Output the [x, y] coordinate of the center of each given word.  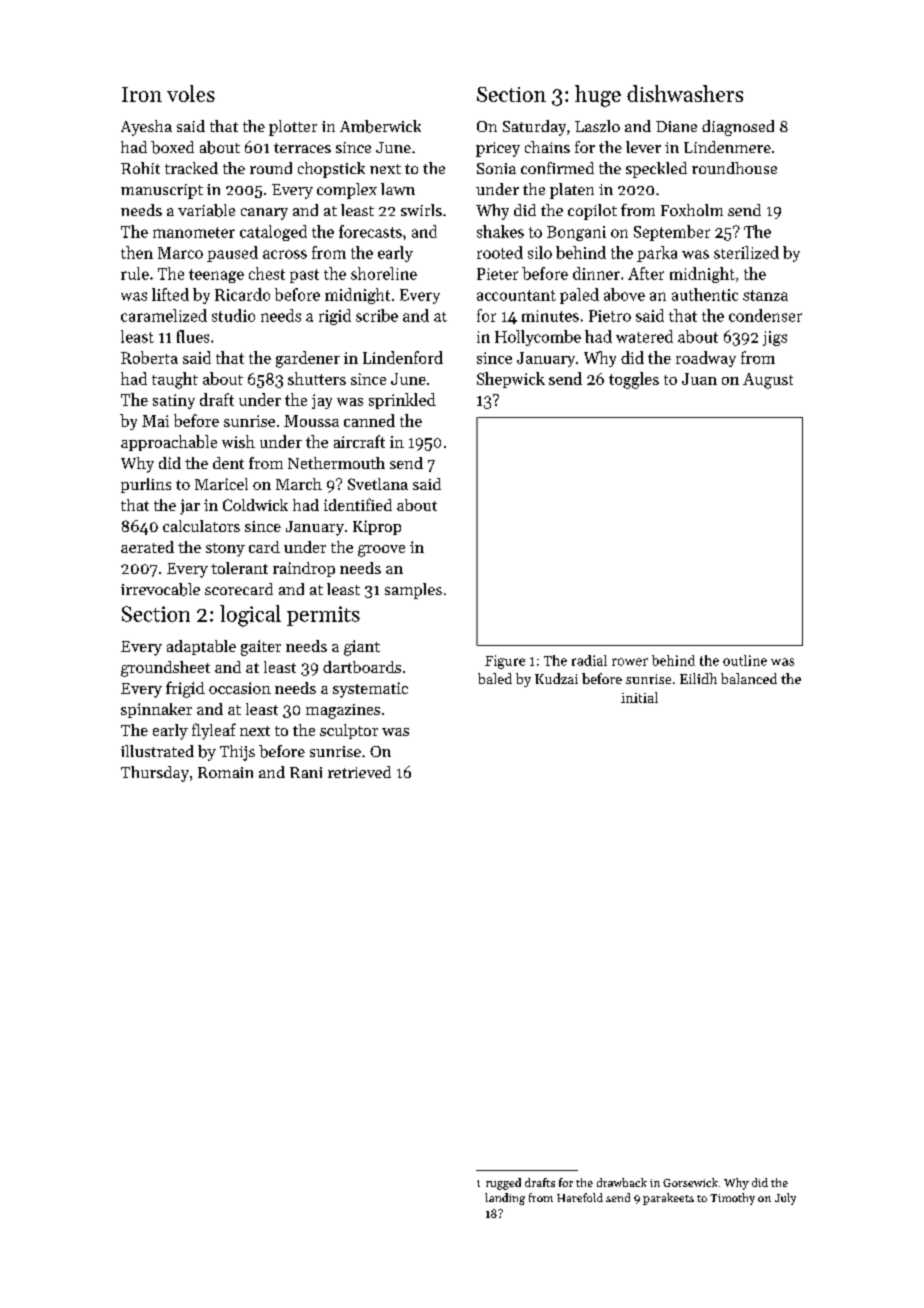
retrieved [359, 772]
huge [598, 96]
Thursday [155, 774]
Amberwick [380, 126]
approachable [169, 443]
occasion [240, 688]
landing [505, 1199]
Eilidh [698, 678]
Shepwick [511, 380]
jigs [775, 338]
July [785, 1199]
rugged [503, 1184]
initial [639, 697]
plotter [293, 128]
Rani [306, 772]
